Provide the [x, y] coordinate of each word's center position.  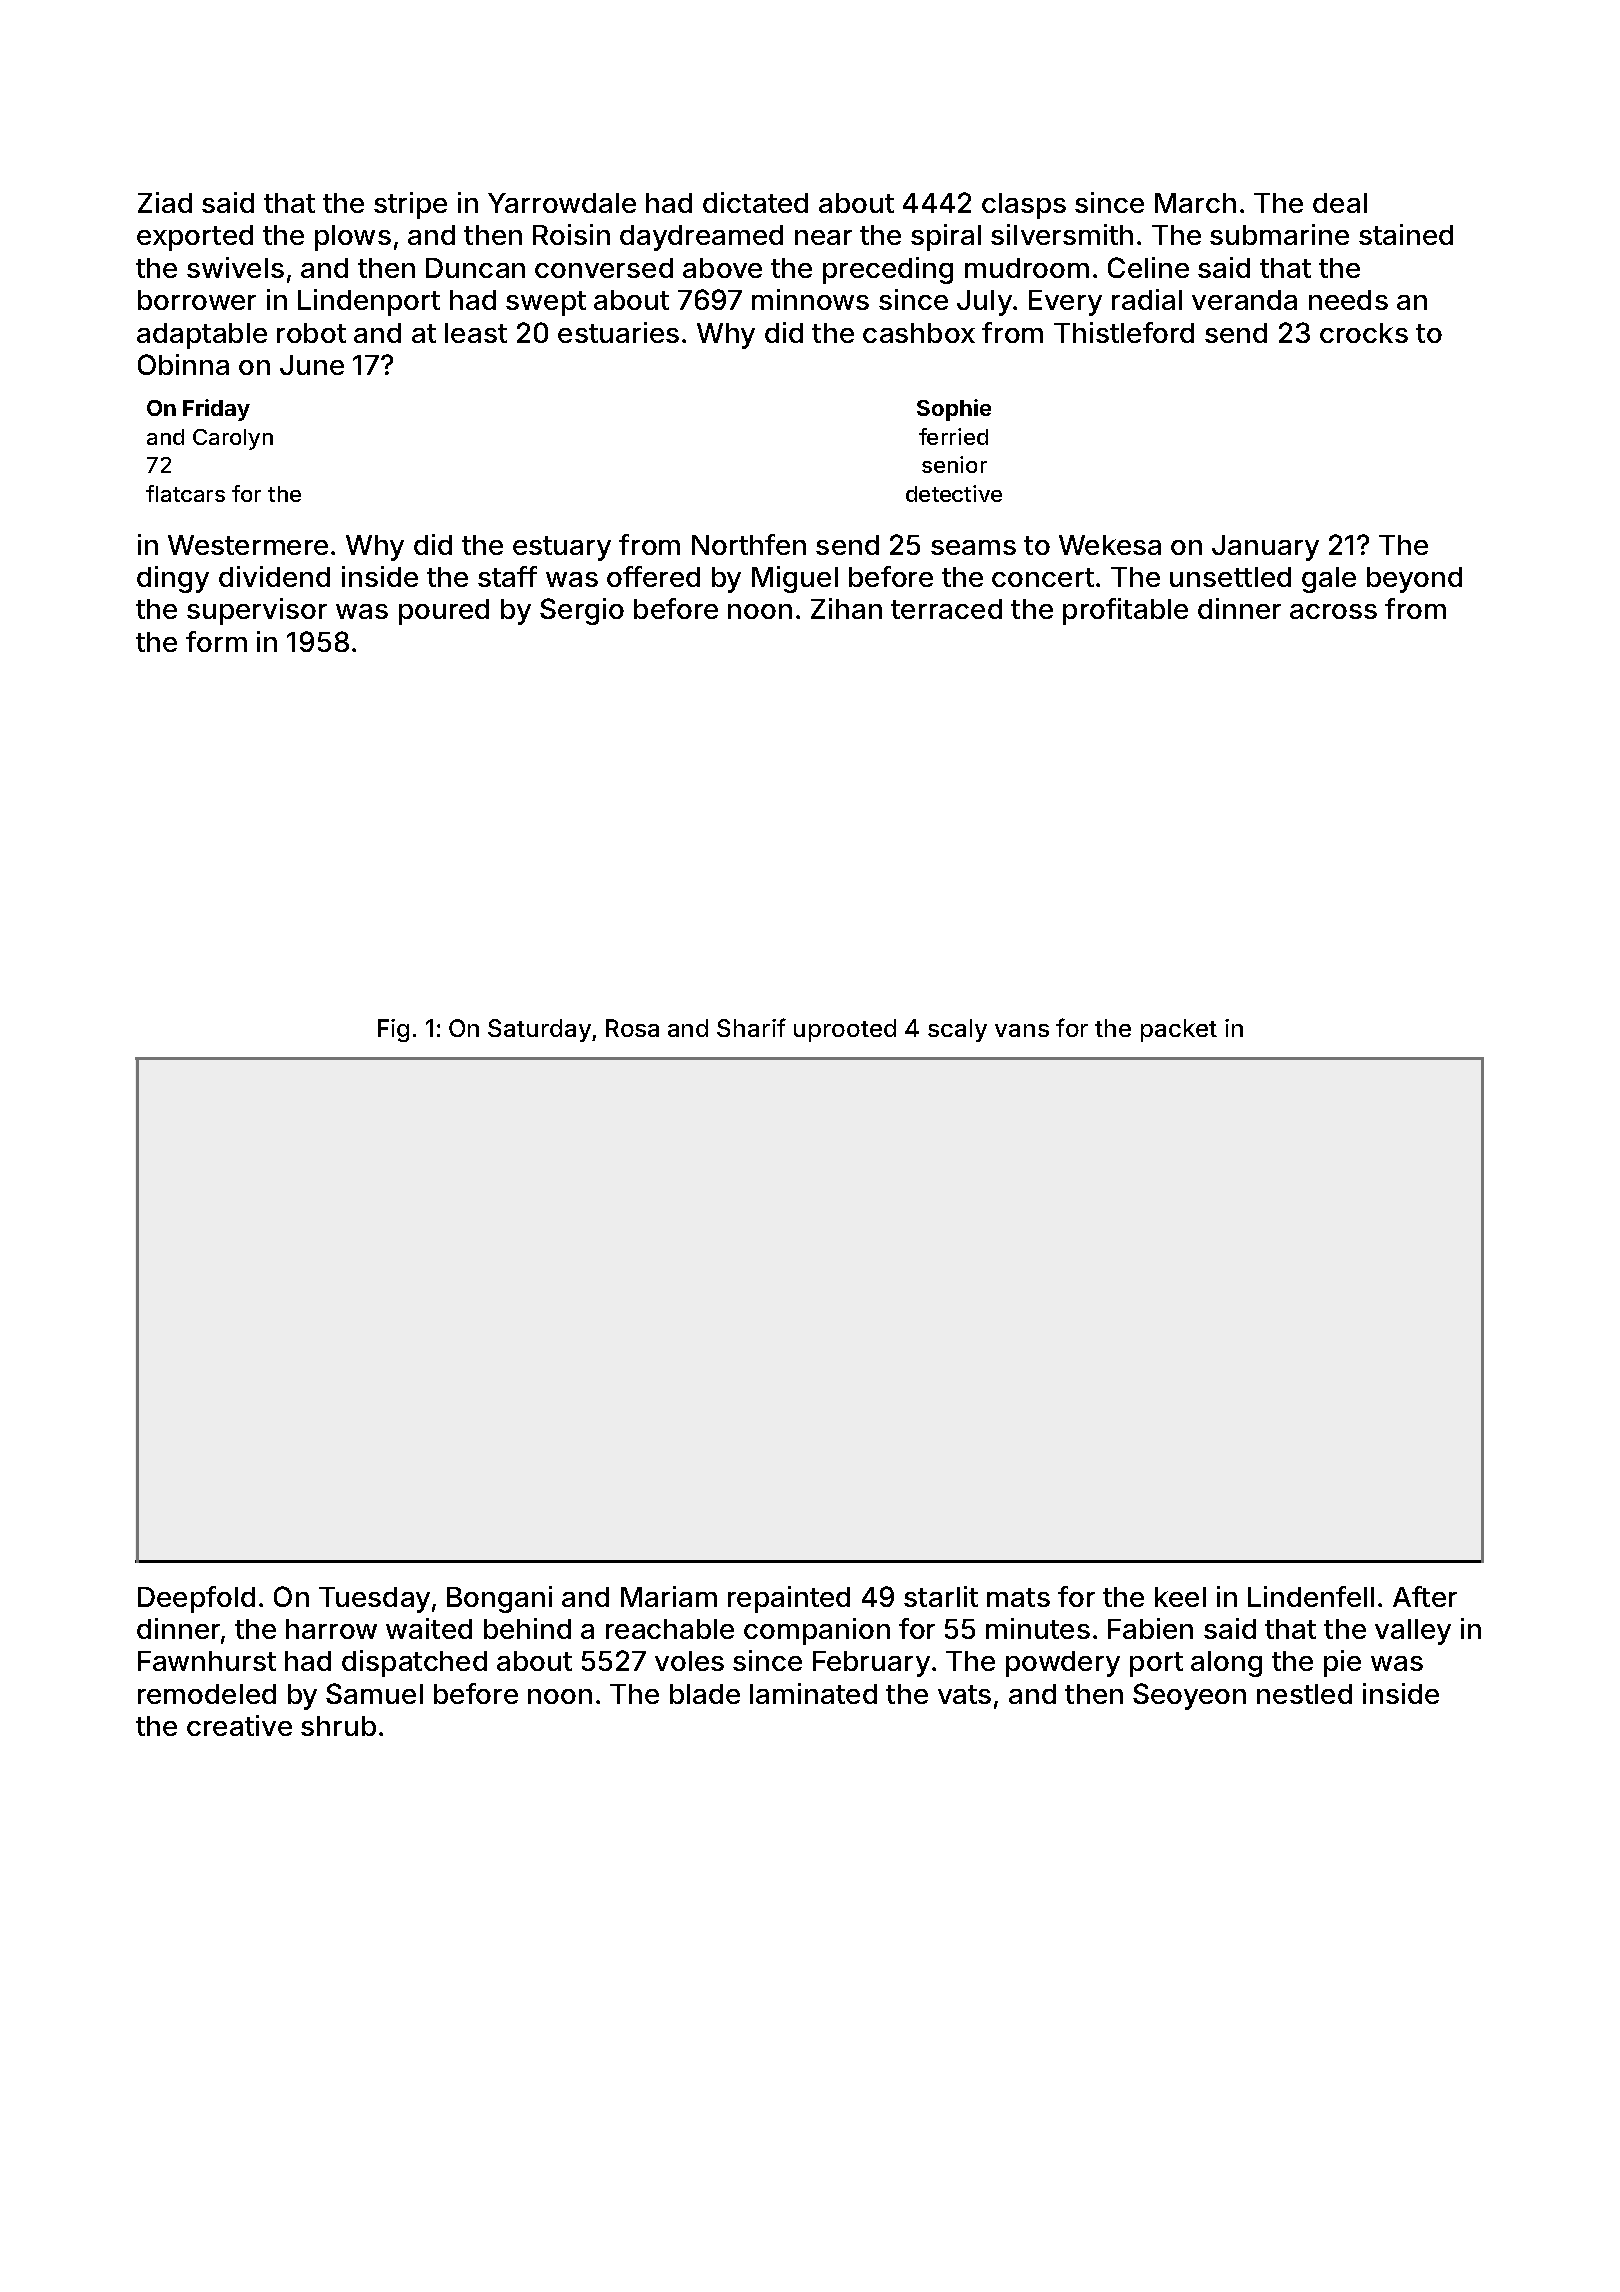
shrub [338, 1726]
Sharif [751, 1027]
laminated [813, 1693]
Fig [393, 1030]
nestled [1304, 1694]
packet [1179, 1030]
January [1265, 548]
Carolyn [233, 439]
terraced [946, 609]
